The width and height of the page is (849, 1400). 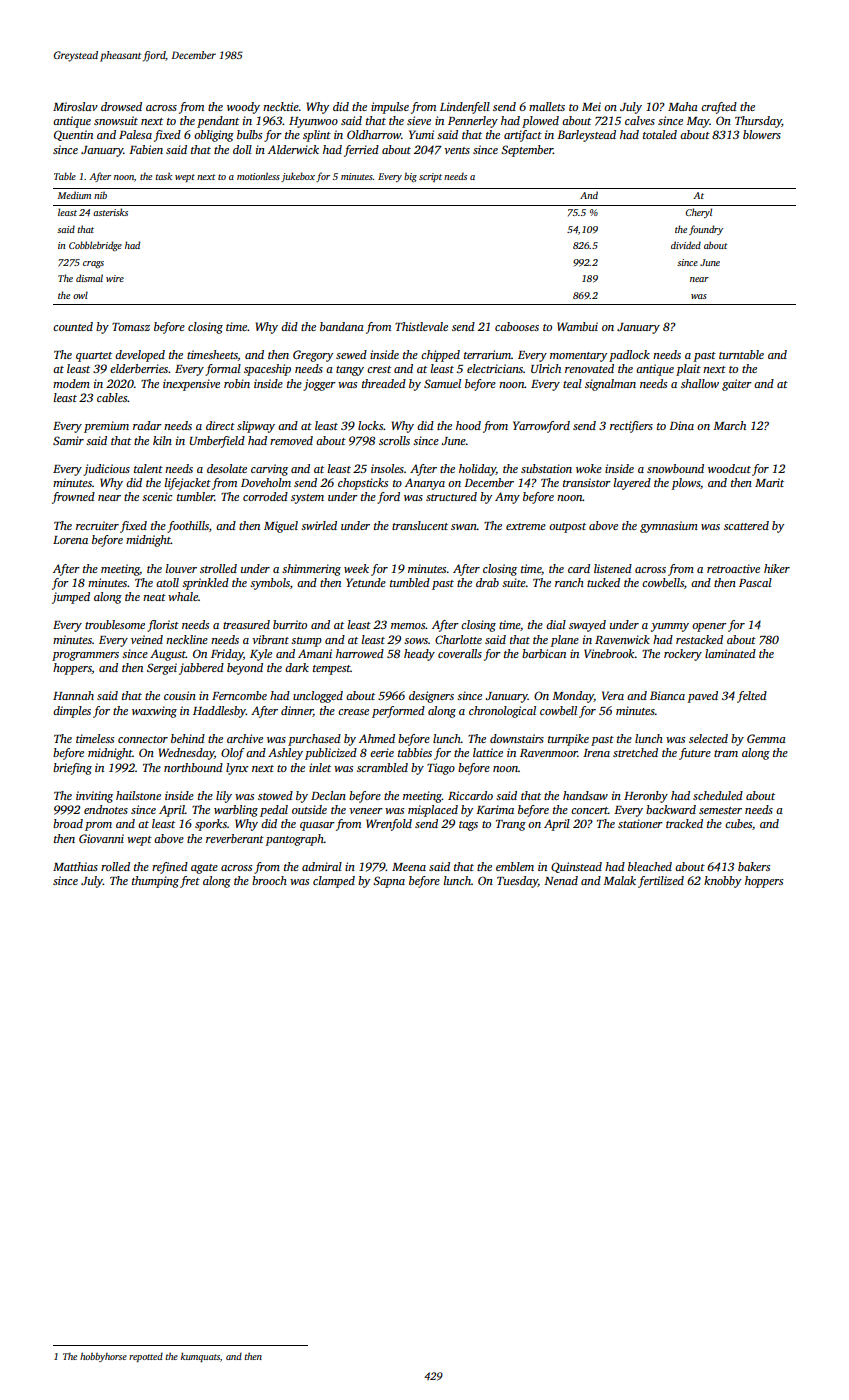 What do you see at coordinates (200, 1357) in the page?
I see `kumquats` at bounding box center [200, 1357].
